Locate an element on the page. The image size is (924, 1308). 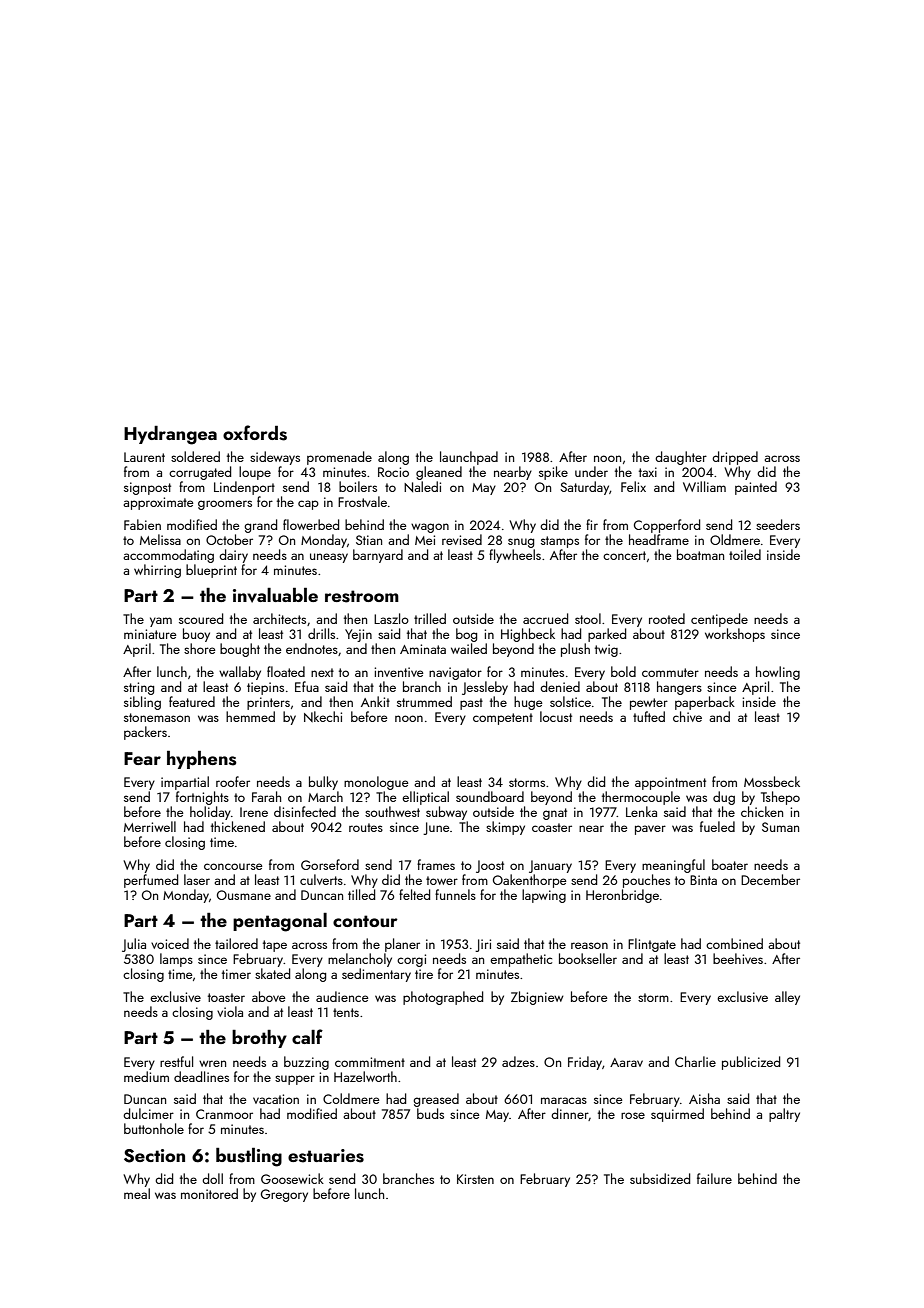
tiepins is located at coordinates (265, 688).
